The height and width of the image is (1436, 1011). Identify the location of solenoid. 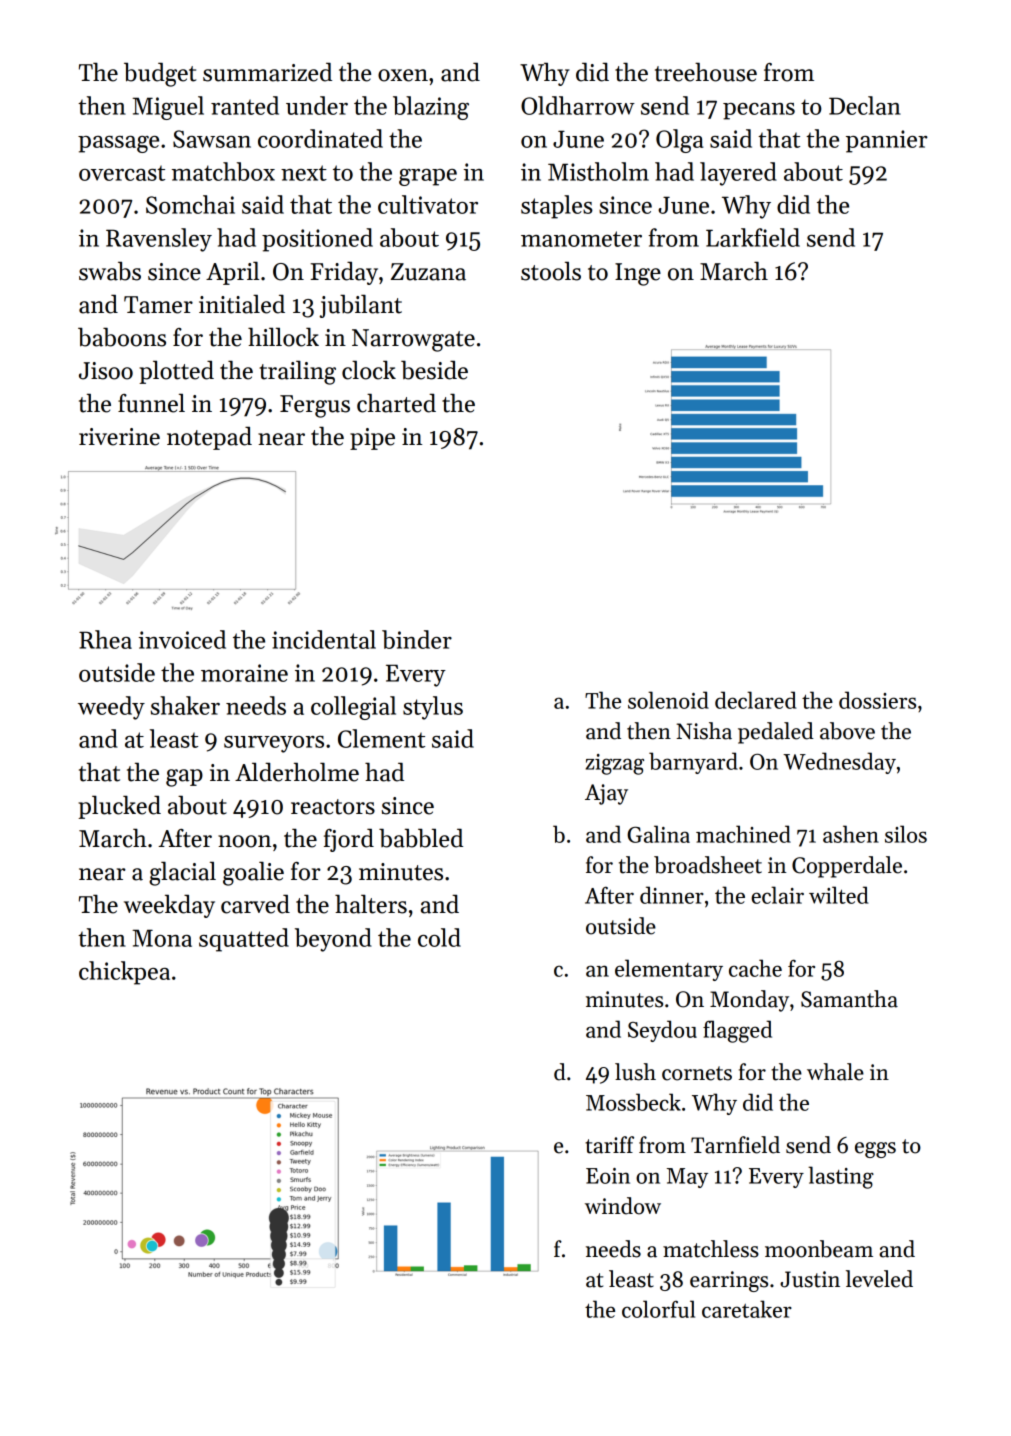
(668, 700).
